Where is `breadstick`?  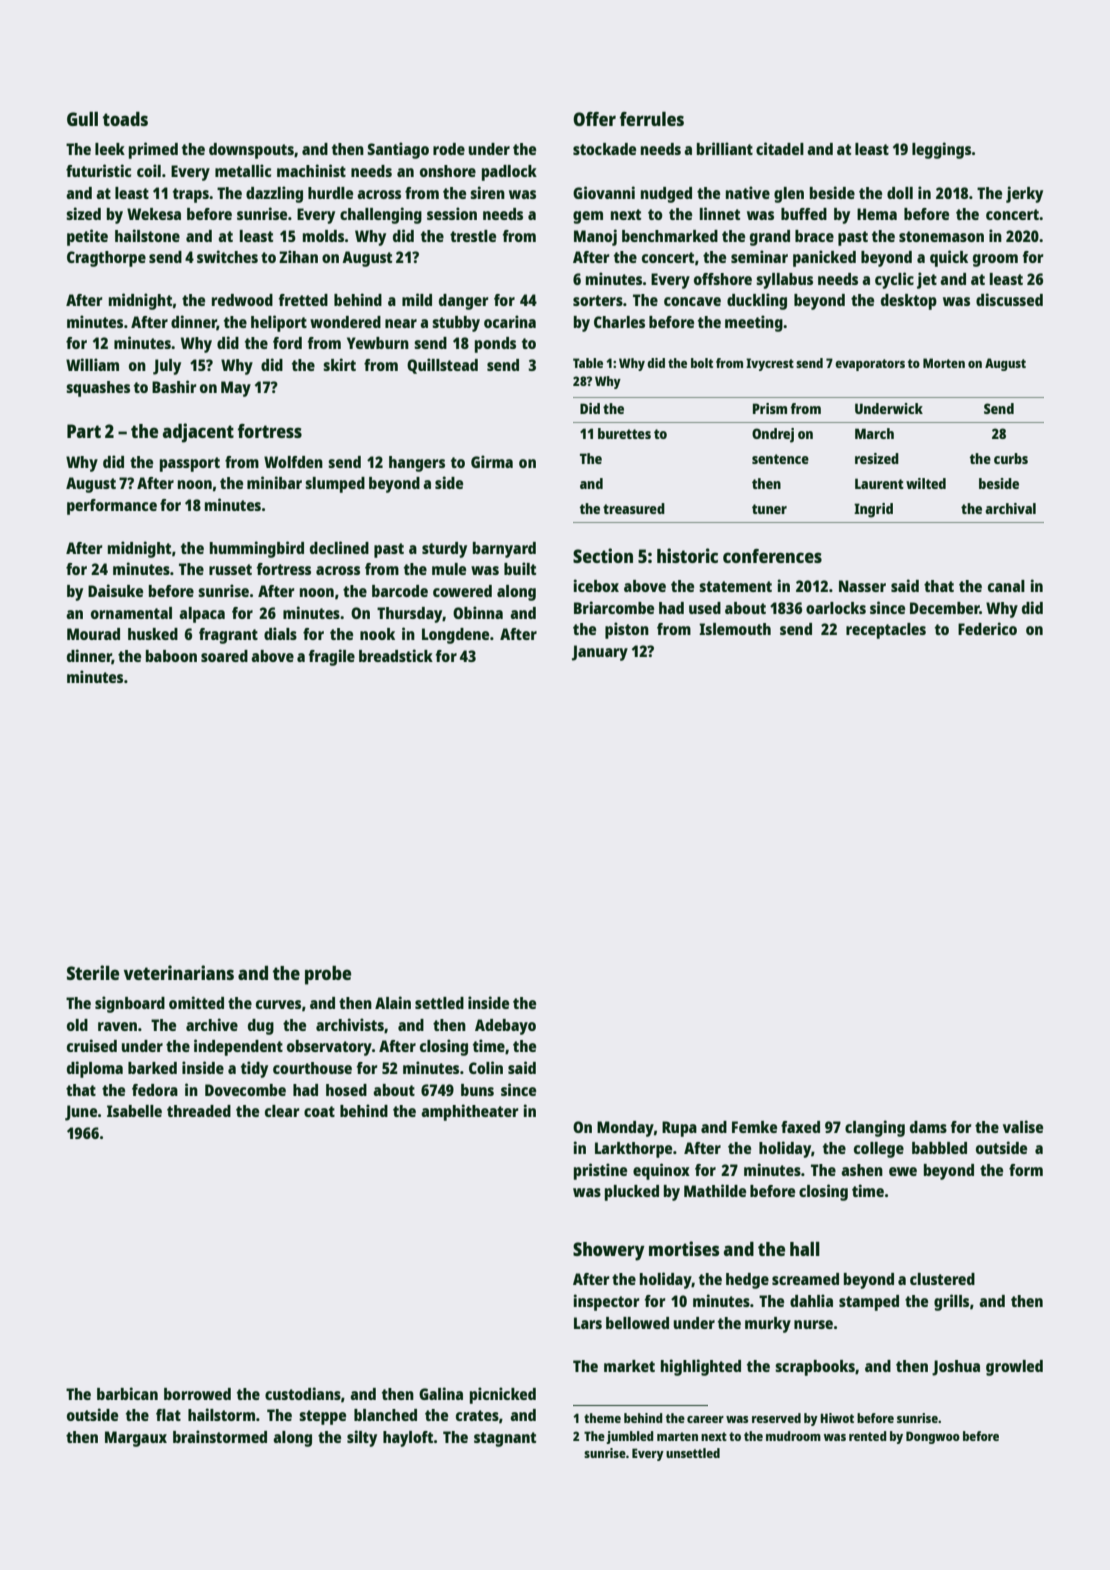 breadstick is located at coordinates (396, 655).
